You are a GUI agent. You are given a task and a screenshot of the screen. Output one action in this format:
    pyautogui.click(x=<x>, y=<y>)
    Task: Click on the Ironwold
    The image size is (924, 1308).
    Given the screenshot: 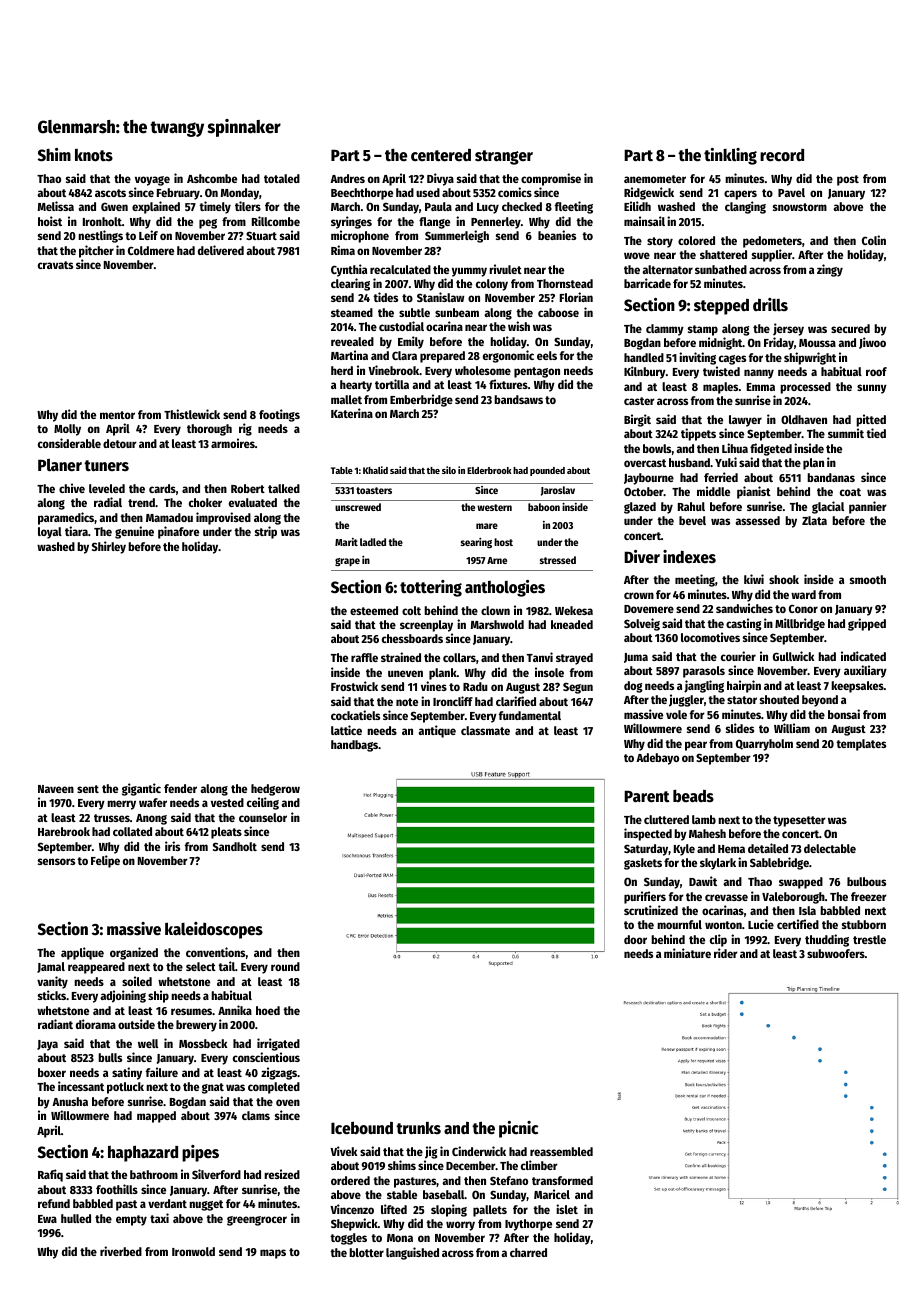 What is the action you would take?
    pyautogui.click(x=193, y=1251)
